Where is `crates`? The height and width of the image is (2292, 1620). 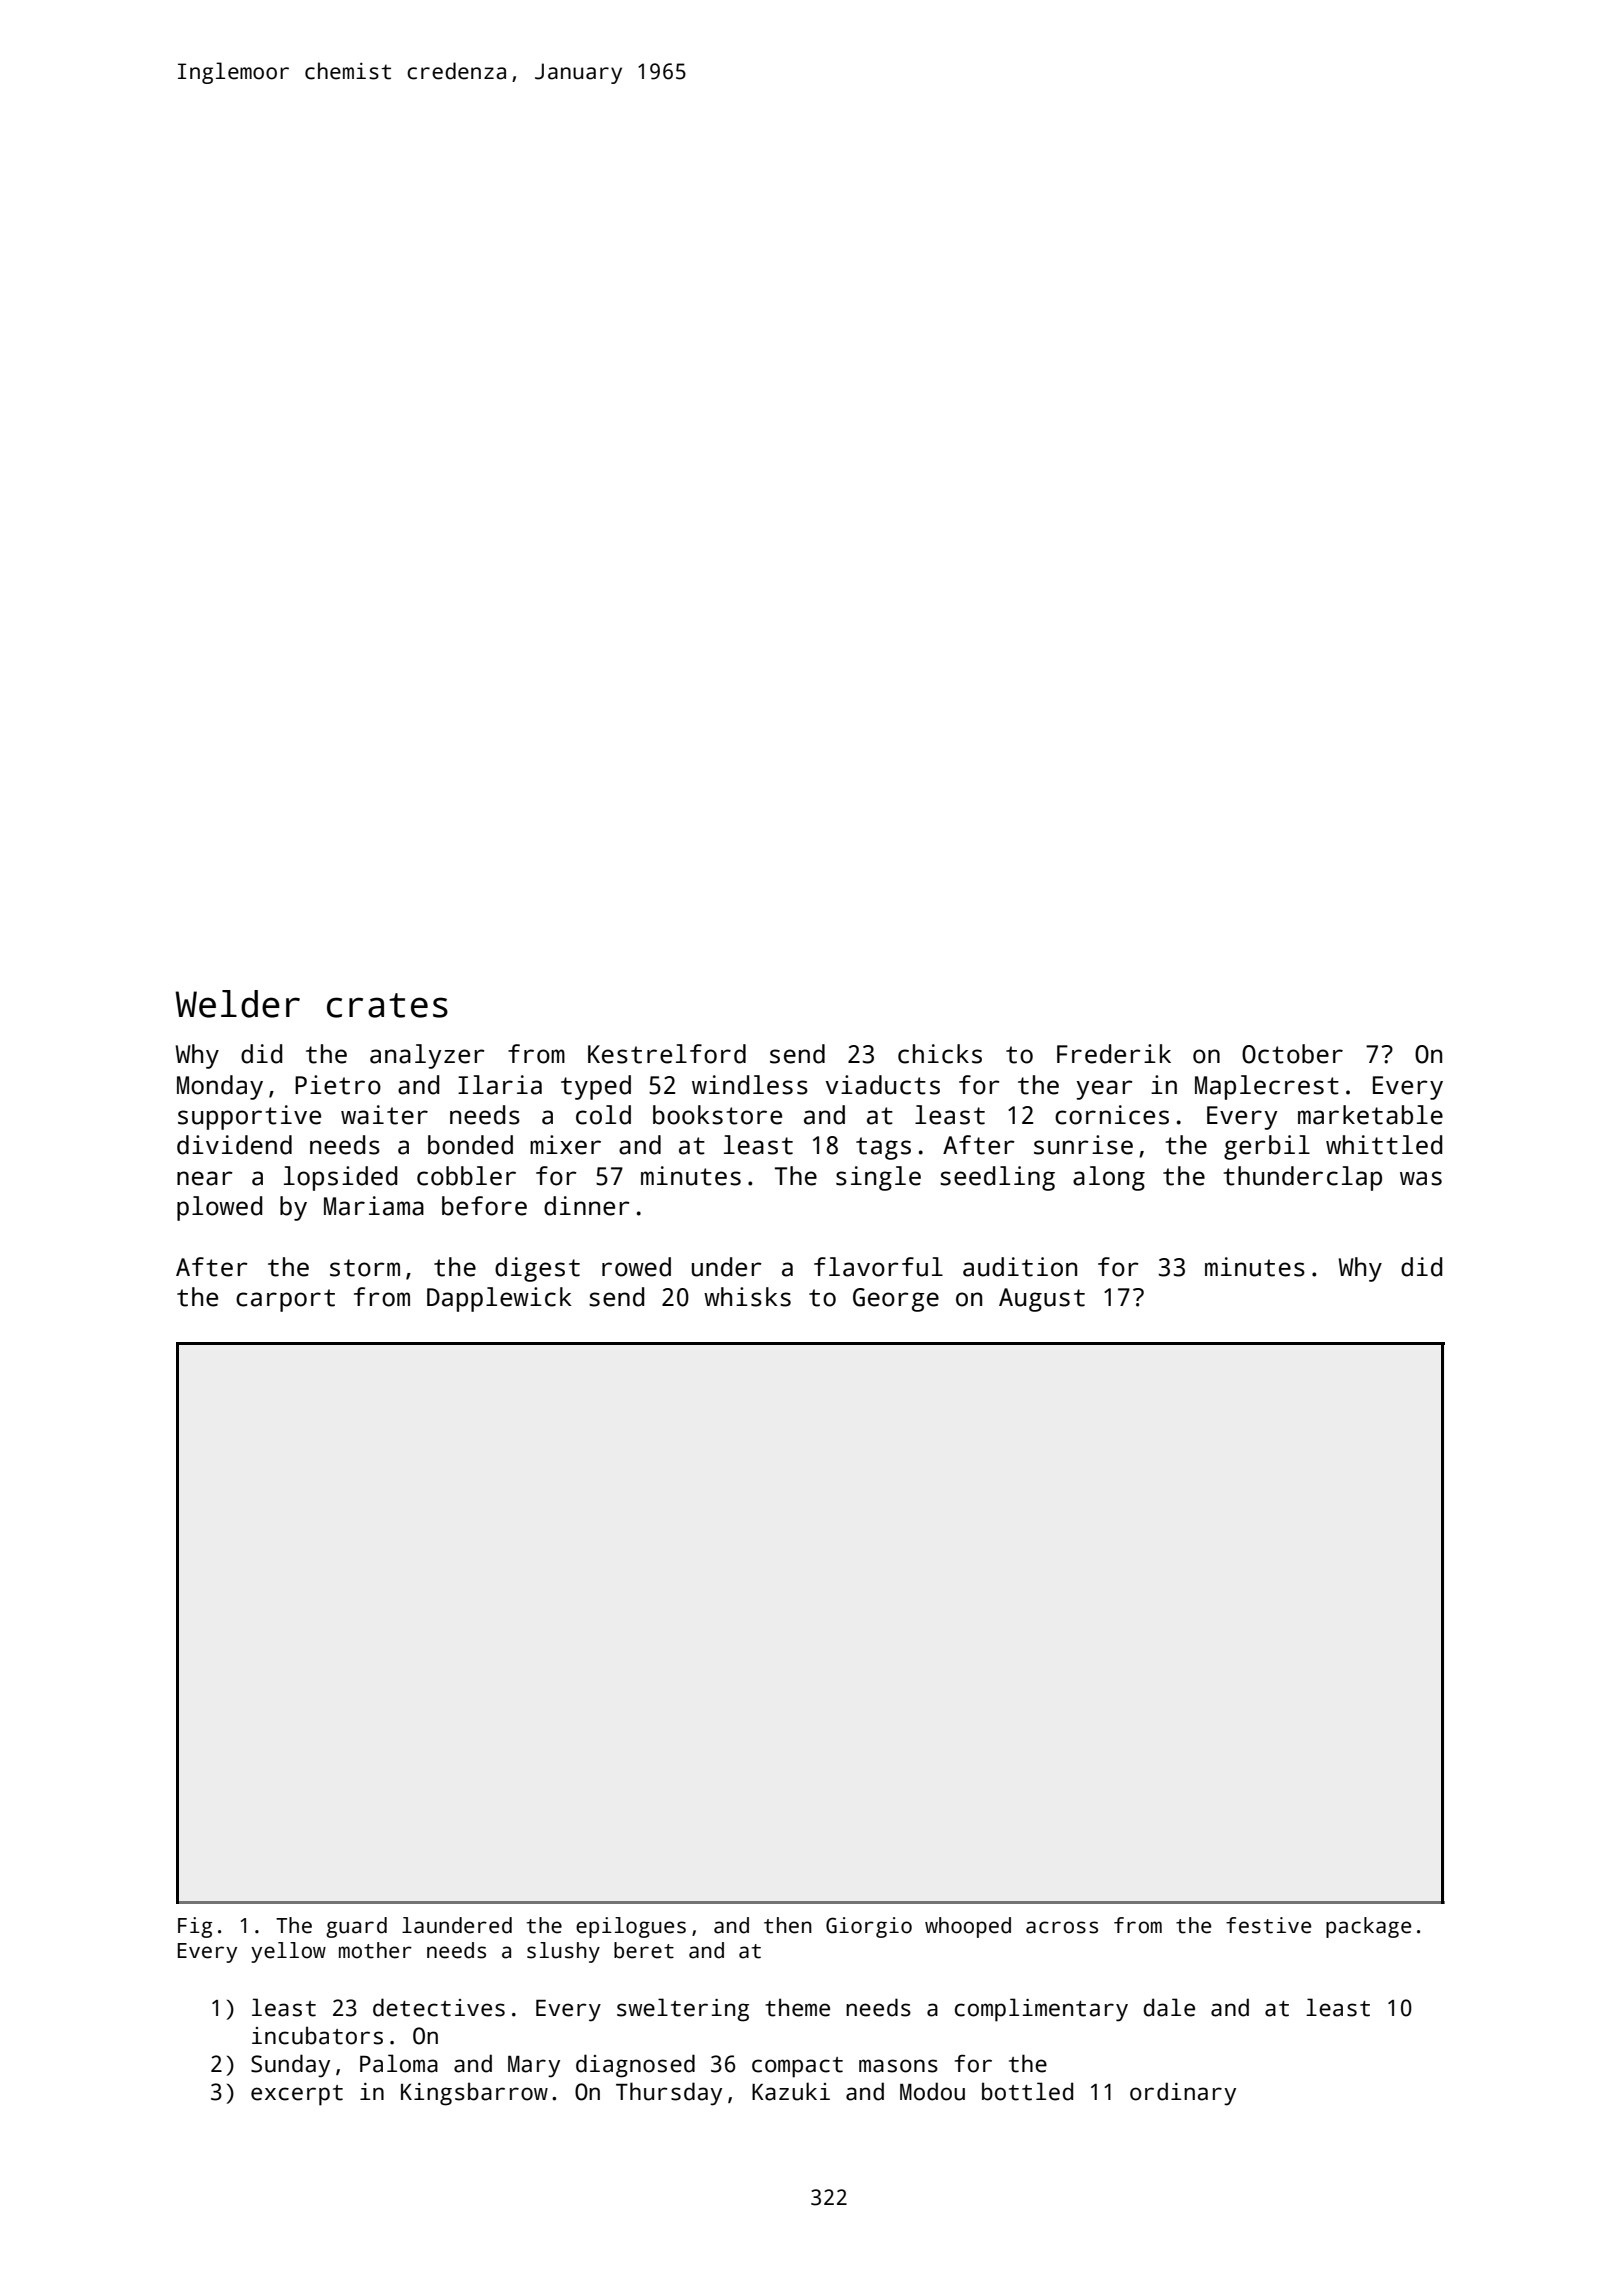 crates is located at coordinates (387, 1005).
